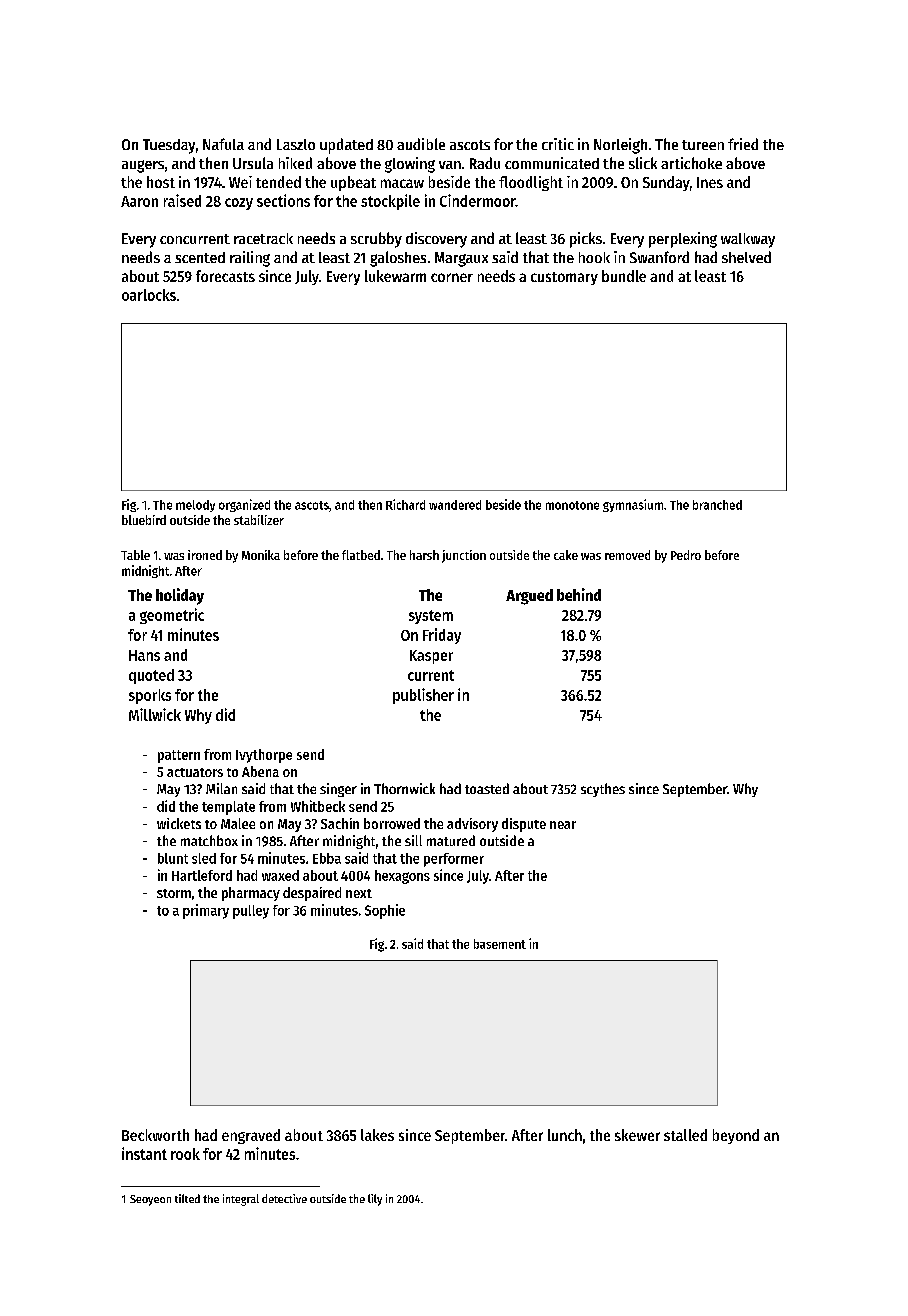 This screenshot has width=908, height=1316. What do you see at coordinates (558, 144) in the screenshot?
I see `critic` at bounding box center [558, 144].
